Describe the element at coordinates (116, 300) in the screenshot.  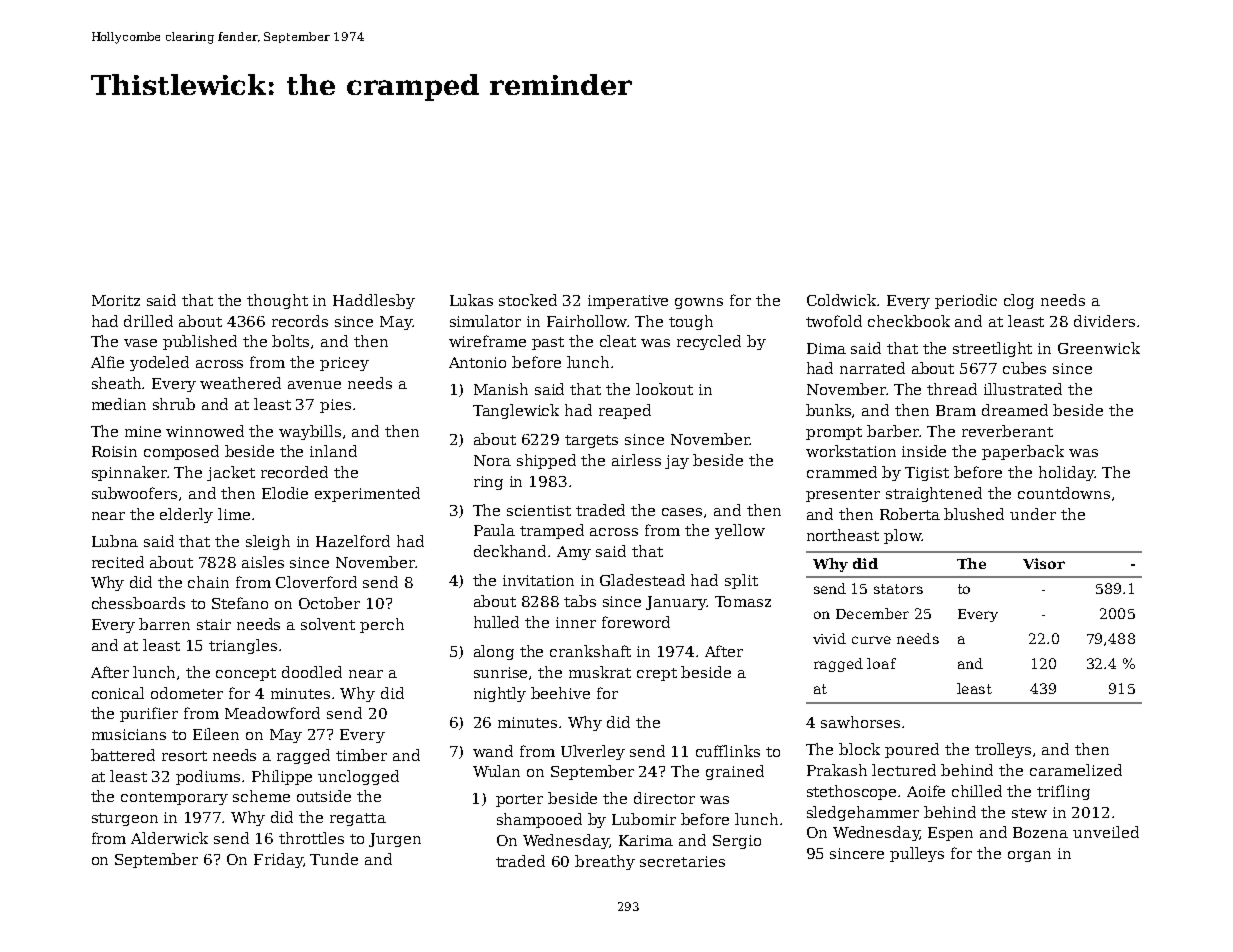
I see `Moritz` at that location.
